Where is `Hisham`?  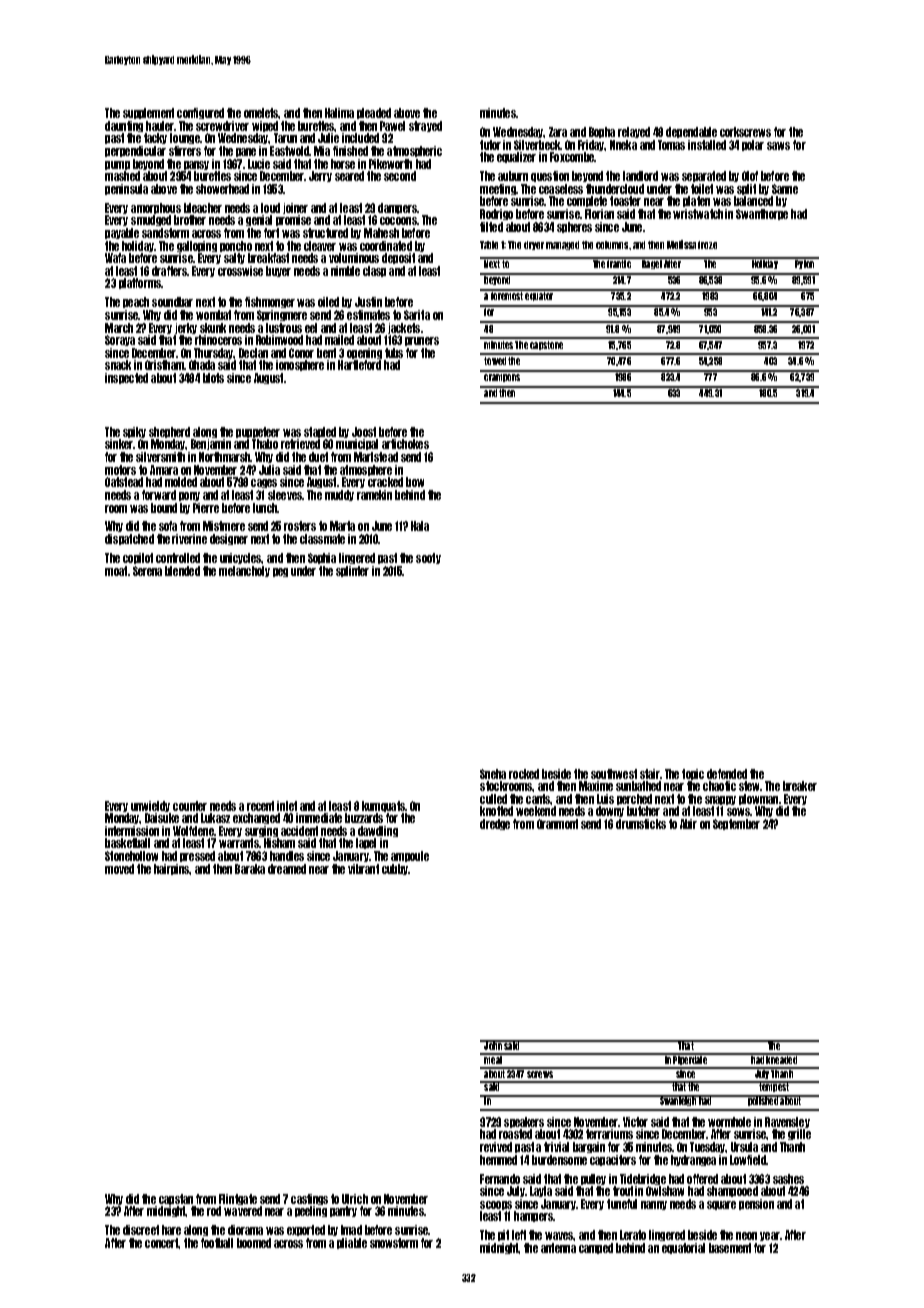
Hisham is located at coordinates (279, 843).
